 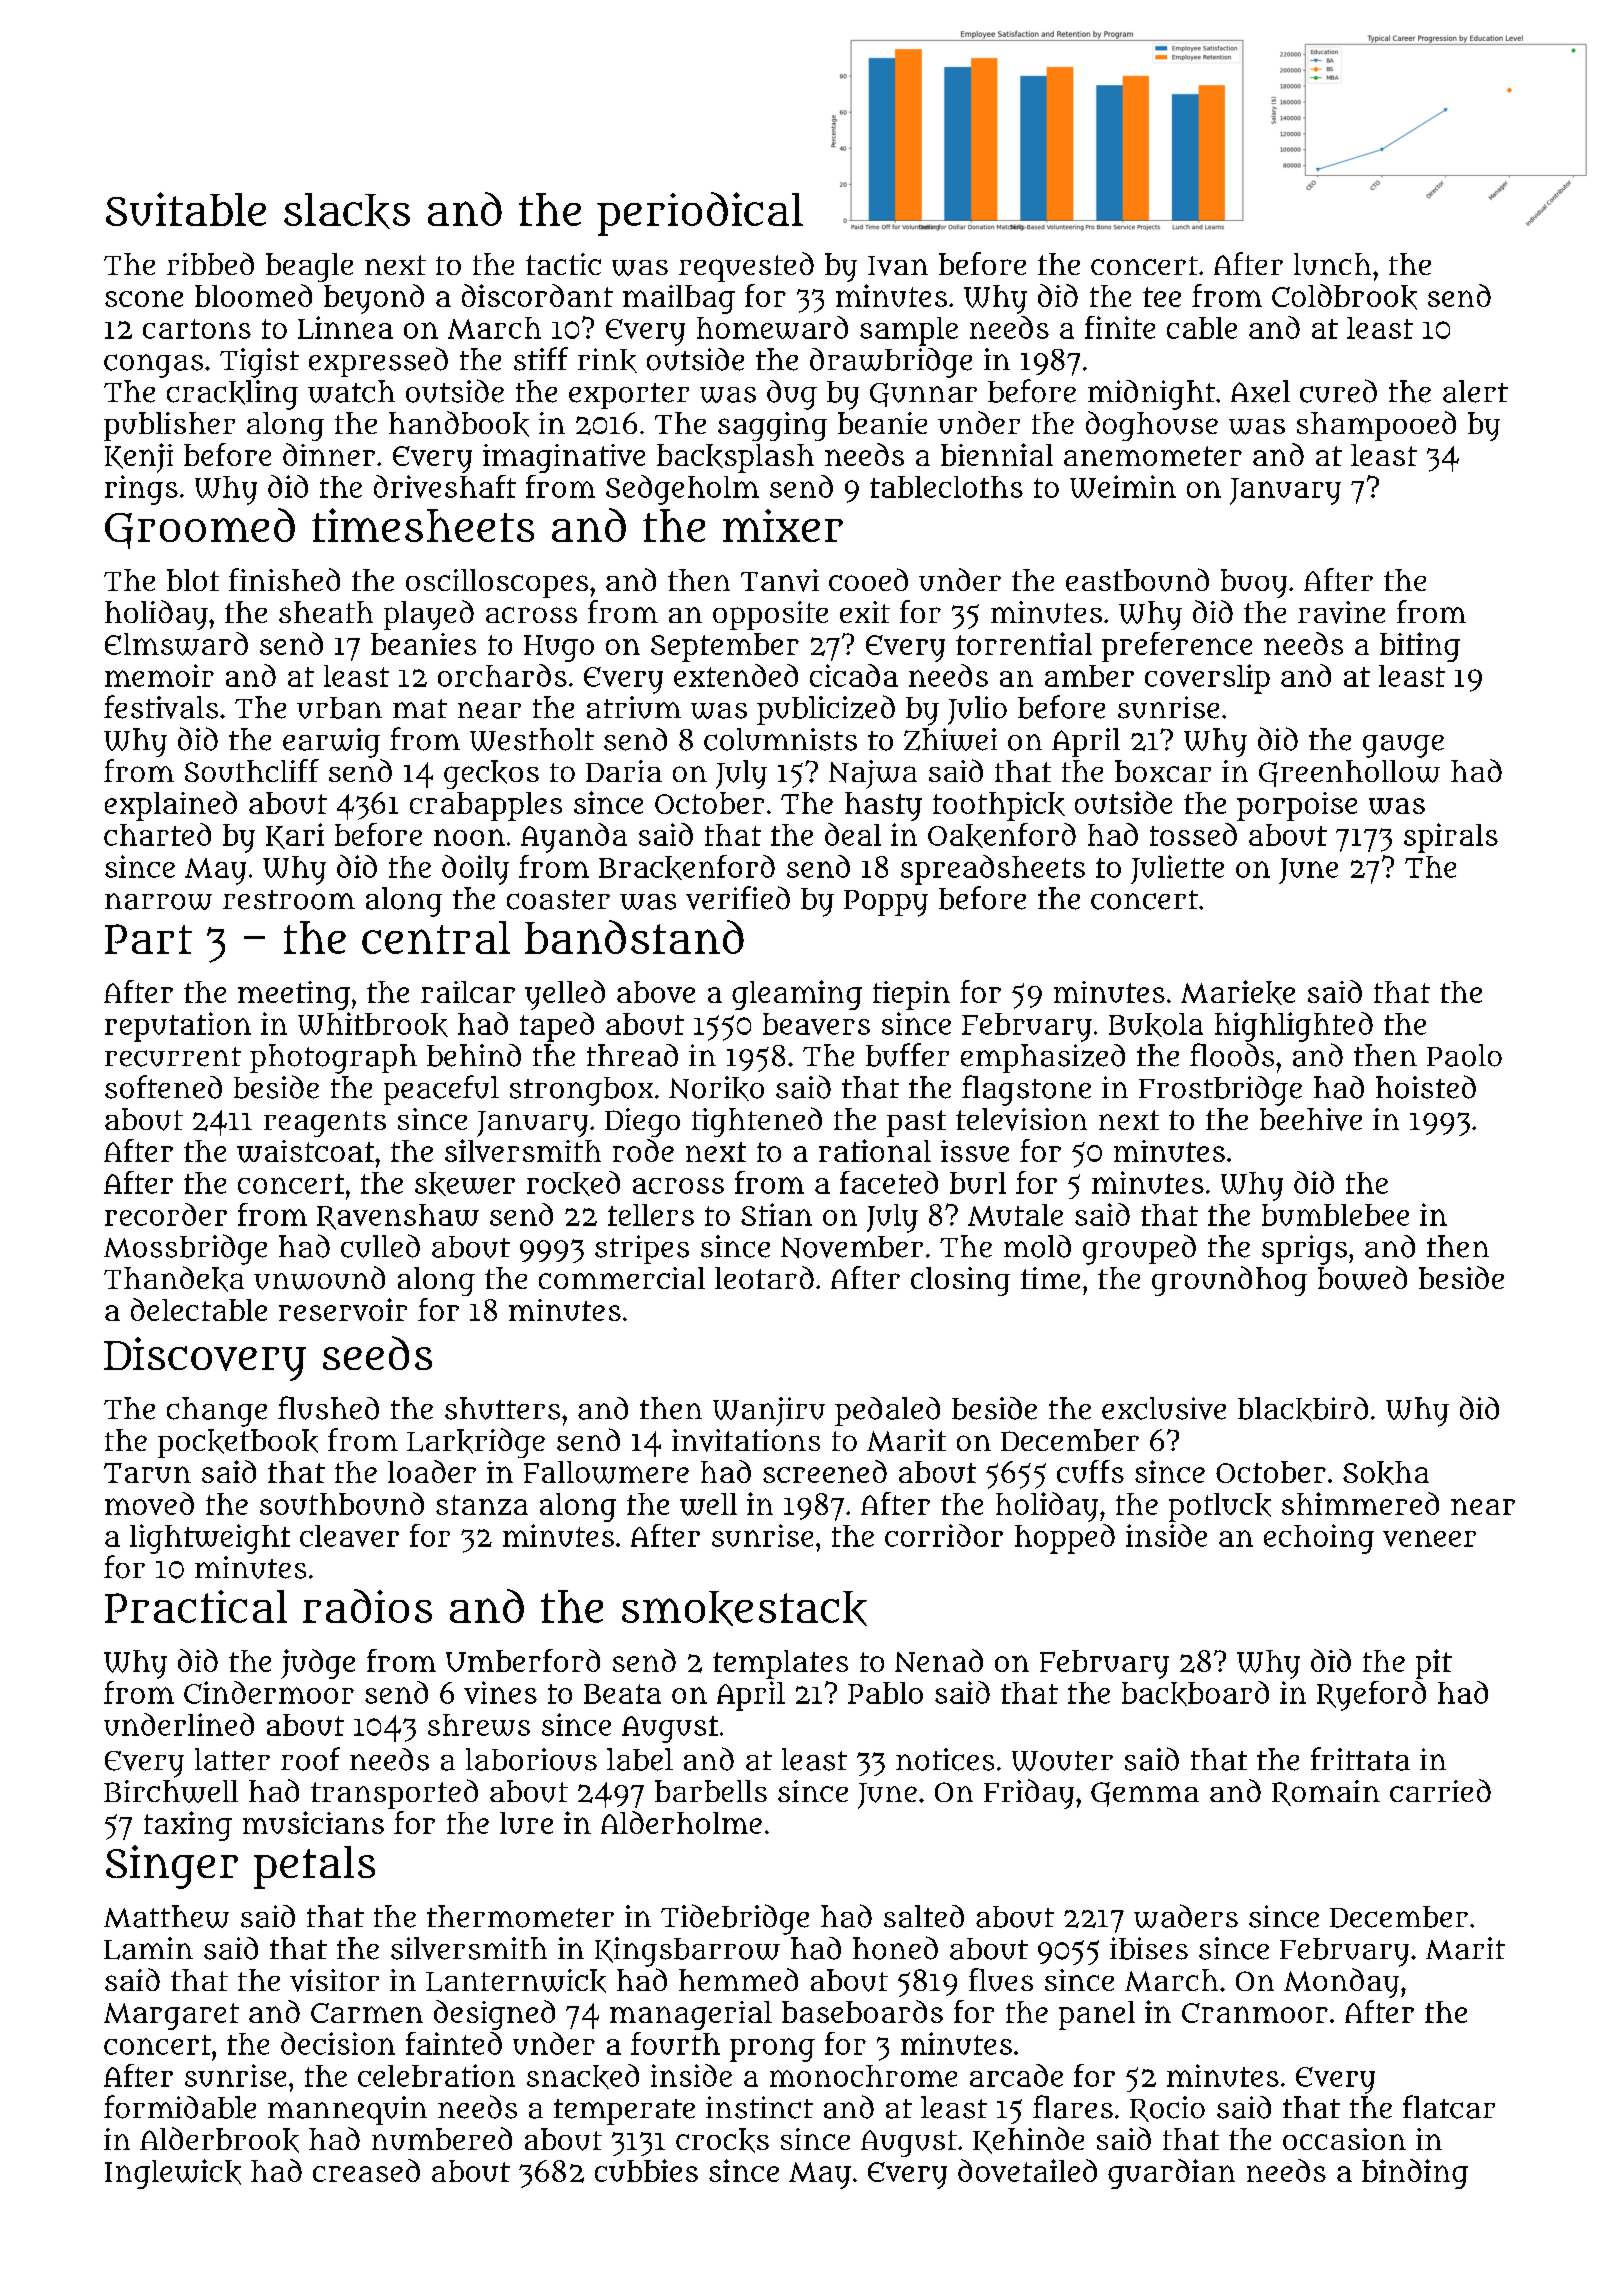 I want to click on beagle, so click(x=309, y=267).
